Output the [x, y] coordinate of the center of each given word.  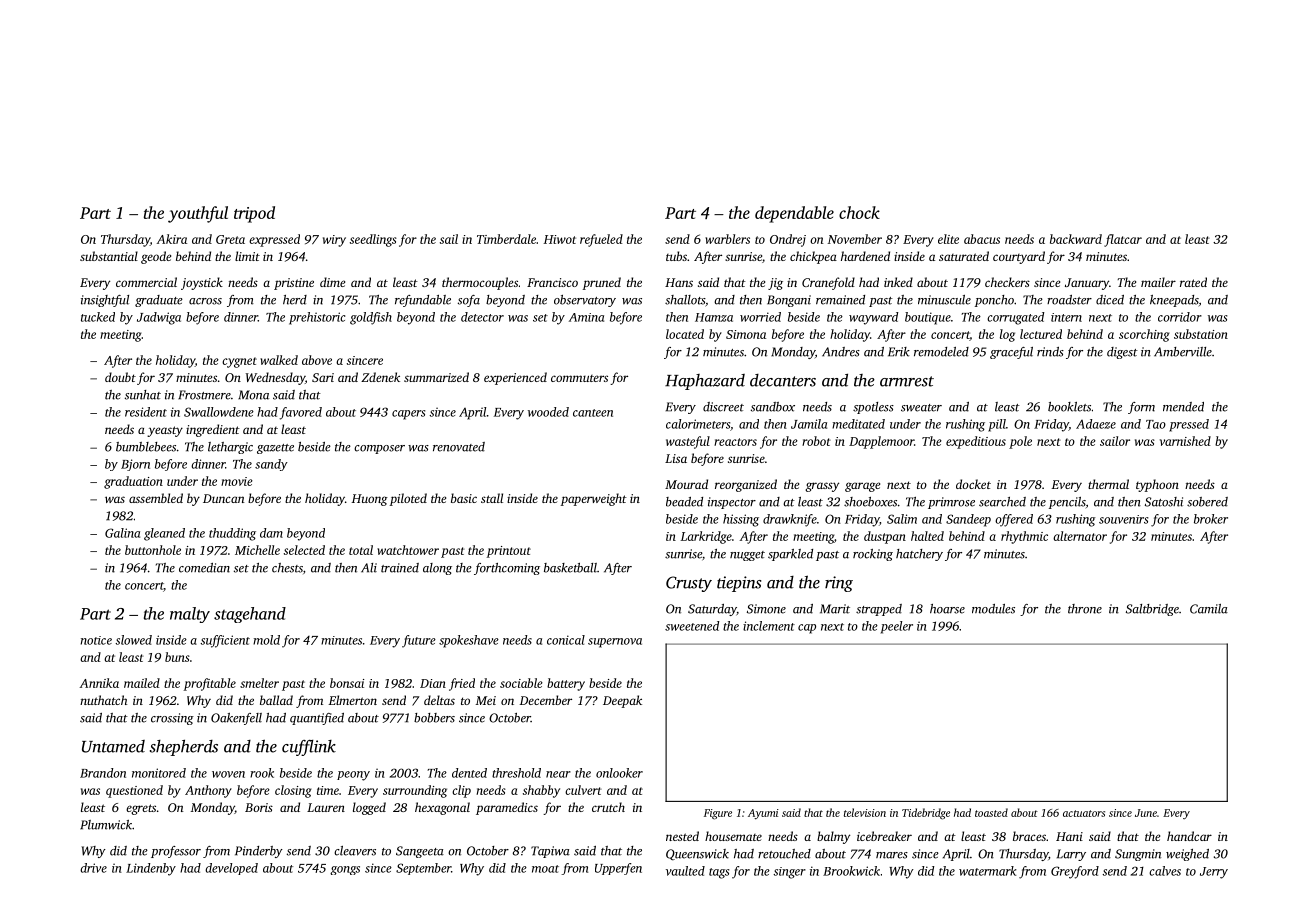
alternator [1080, 536]
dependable [794, 214]
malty [190, 615]
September [423, 869]
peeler [897, 627]
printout [509, 552]
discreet [723, 407]
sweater [921, 408]
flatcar [1123, 240]
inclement [769, 626]
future [419, 641]
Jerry [1214, 873]
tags [719, 873]
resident [146, 412]
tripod [254, 214]
